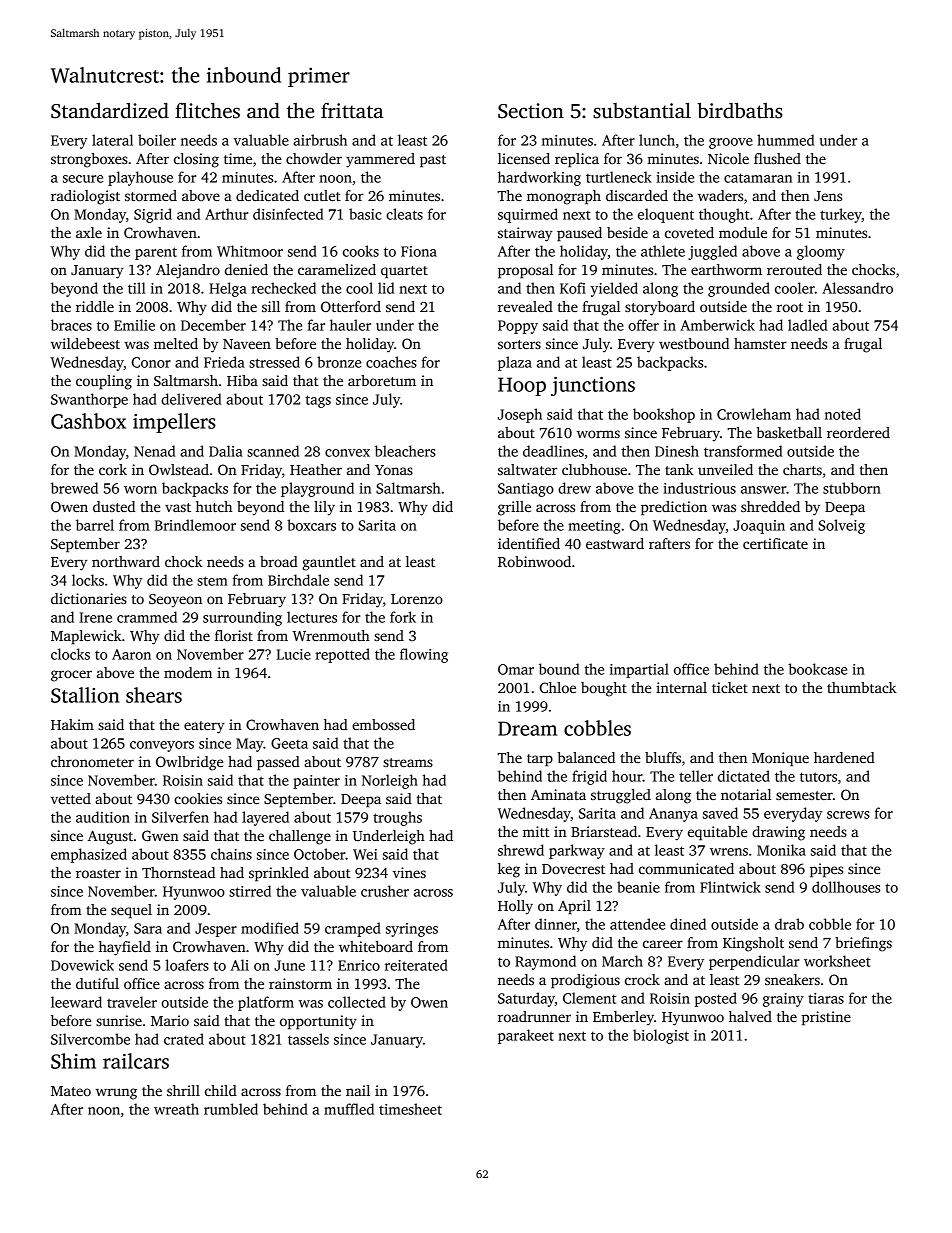  What do you see at coordinates (278, 763) in the page?
I see `passed` at bounding box center [278, 763].
